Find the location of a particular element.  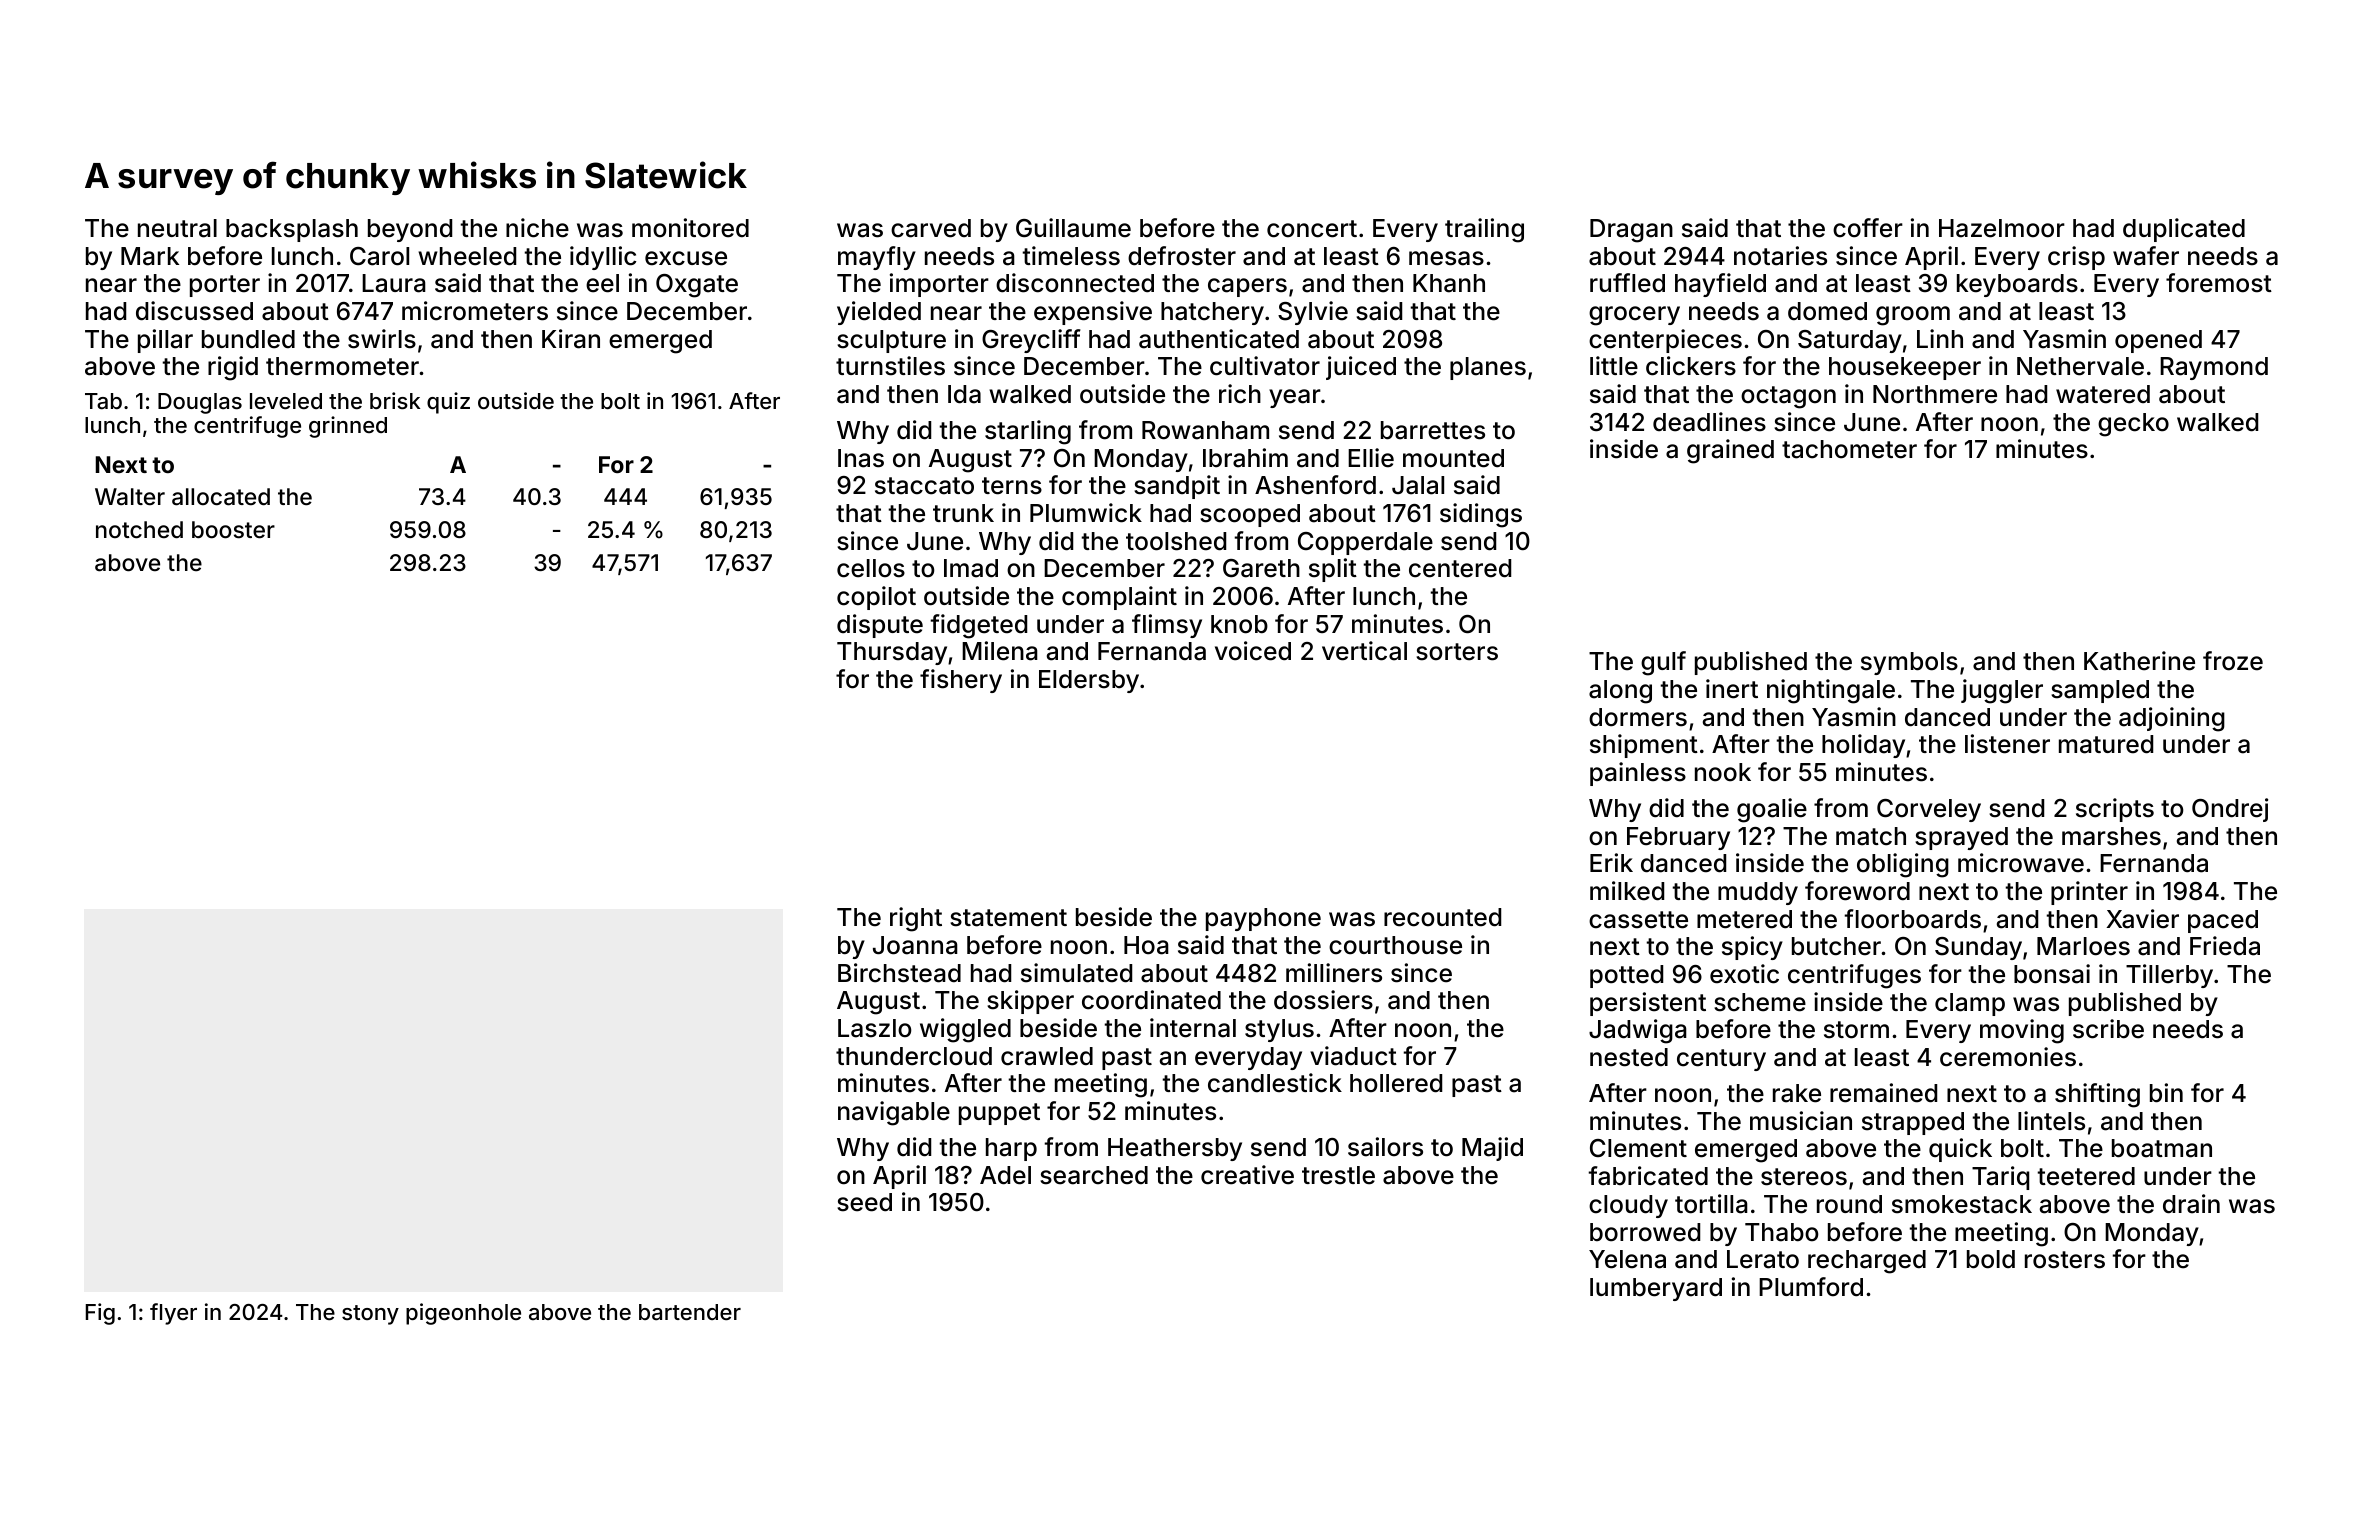

Yelena is located at coordinates (1627, 1259).
